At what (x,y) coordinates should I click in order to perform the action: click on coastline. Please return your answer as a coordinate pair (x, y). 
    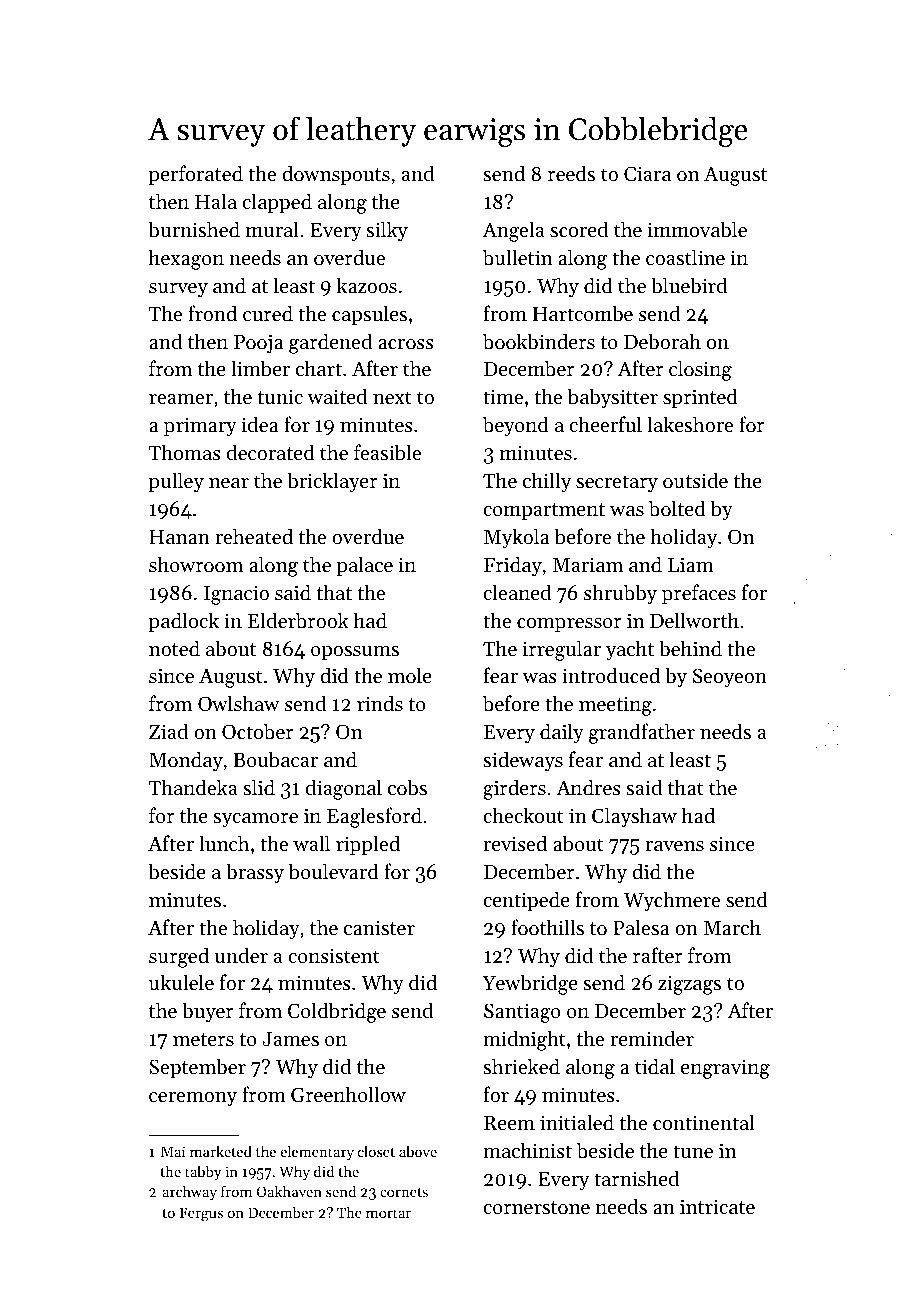
    Looking at the image, I should click on (685, 257).
